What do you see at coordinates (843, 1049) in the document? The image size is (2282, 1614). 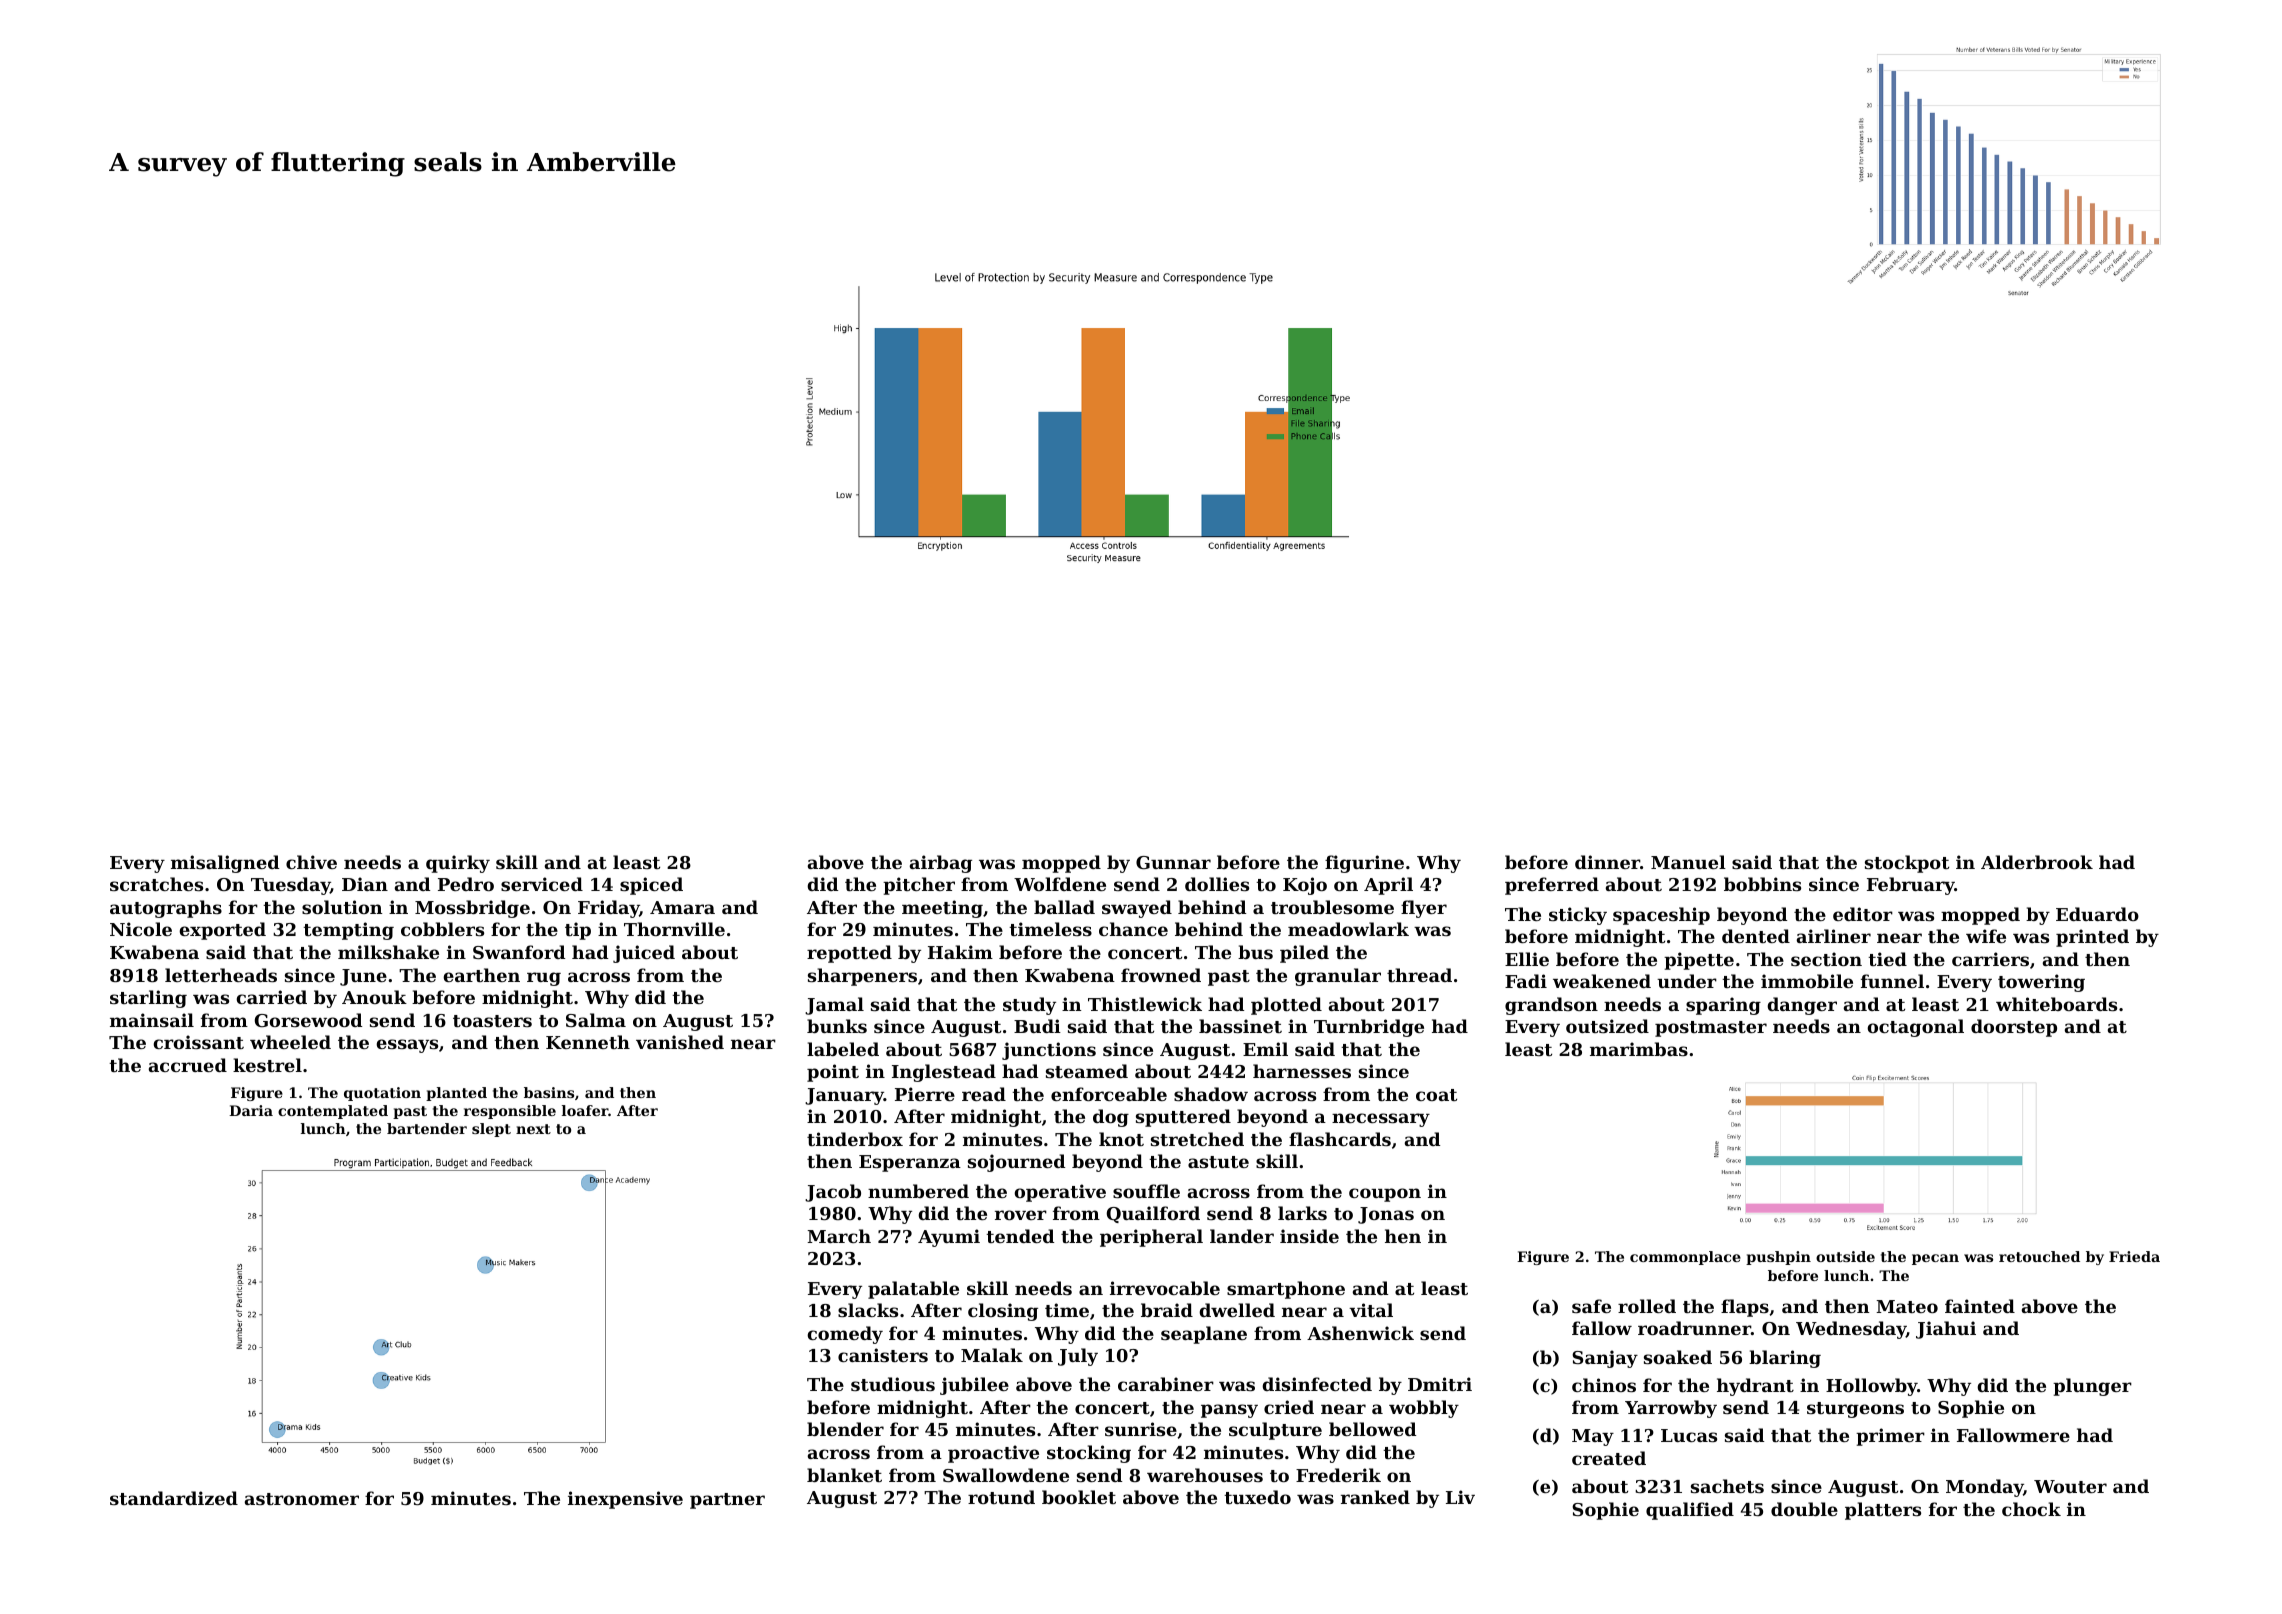 I see `labeled` at bounding box center [843, 1049].
